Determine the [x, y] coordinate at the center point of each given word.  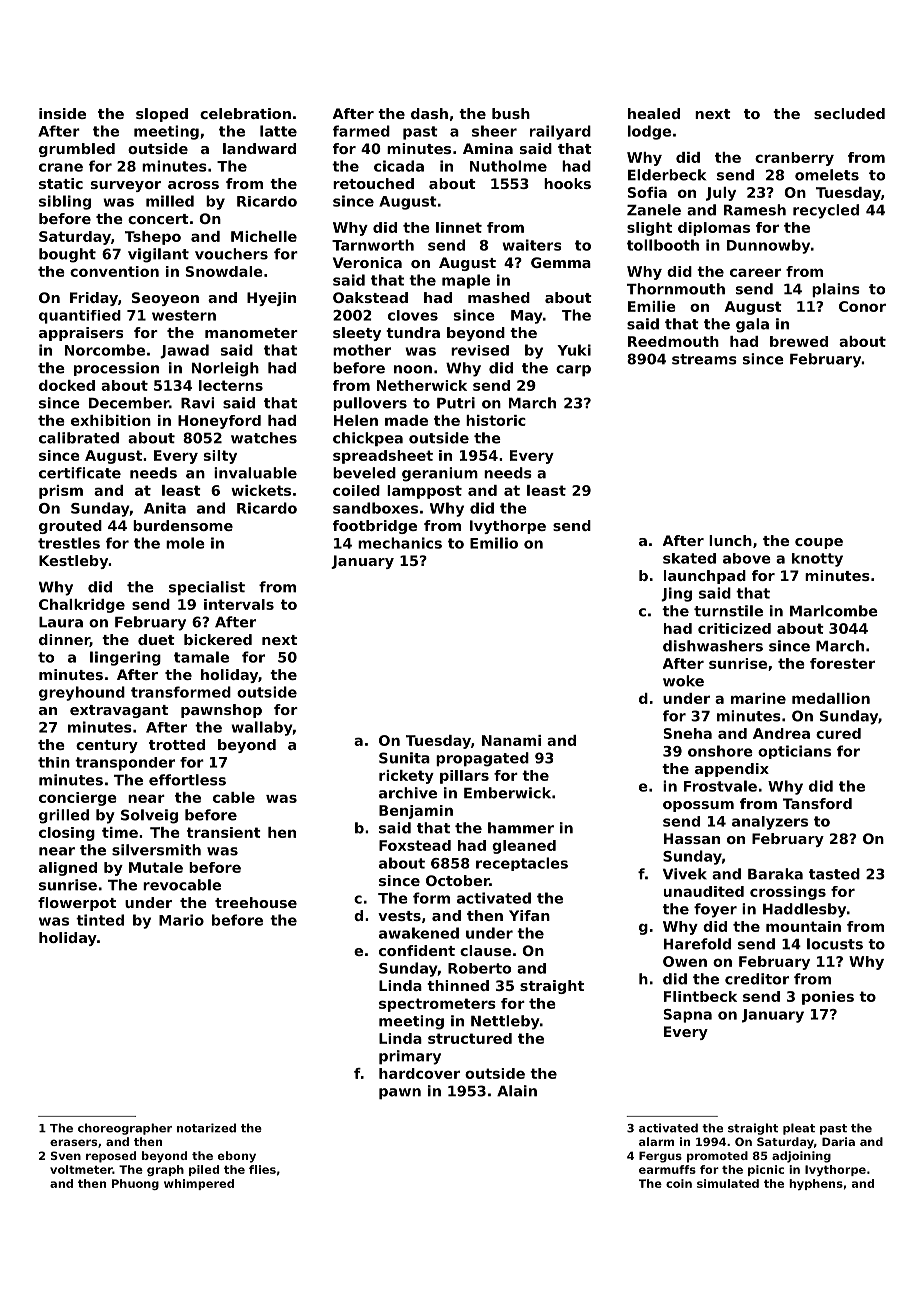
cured [838, 733]
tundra [413, 332]
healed [654, 113]
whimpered [199, 1184]
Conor [862, 306]
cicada [399, 166]
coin [679, 1183]
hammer [521, 828]
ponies [828, 998]
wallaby [262, 728]
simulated [728, 1183]
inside [62, 113]
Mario [181, 920]
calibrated [79, 438]
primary [410, 1057]
